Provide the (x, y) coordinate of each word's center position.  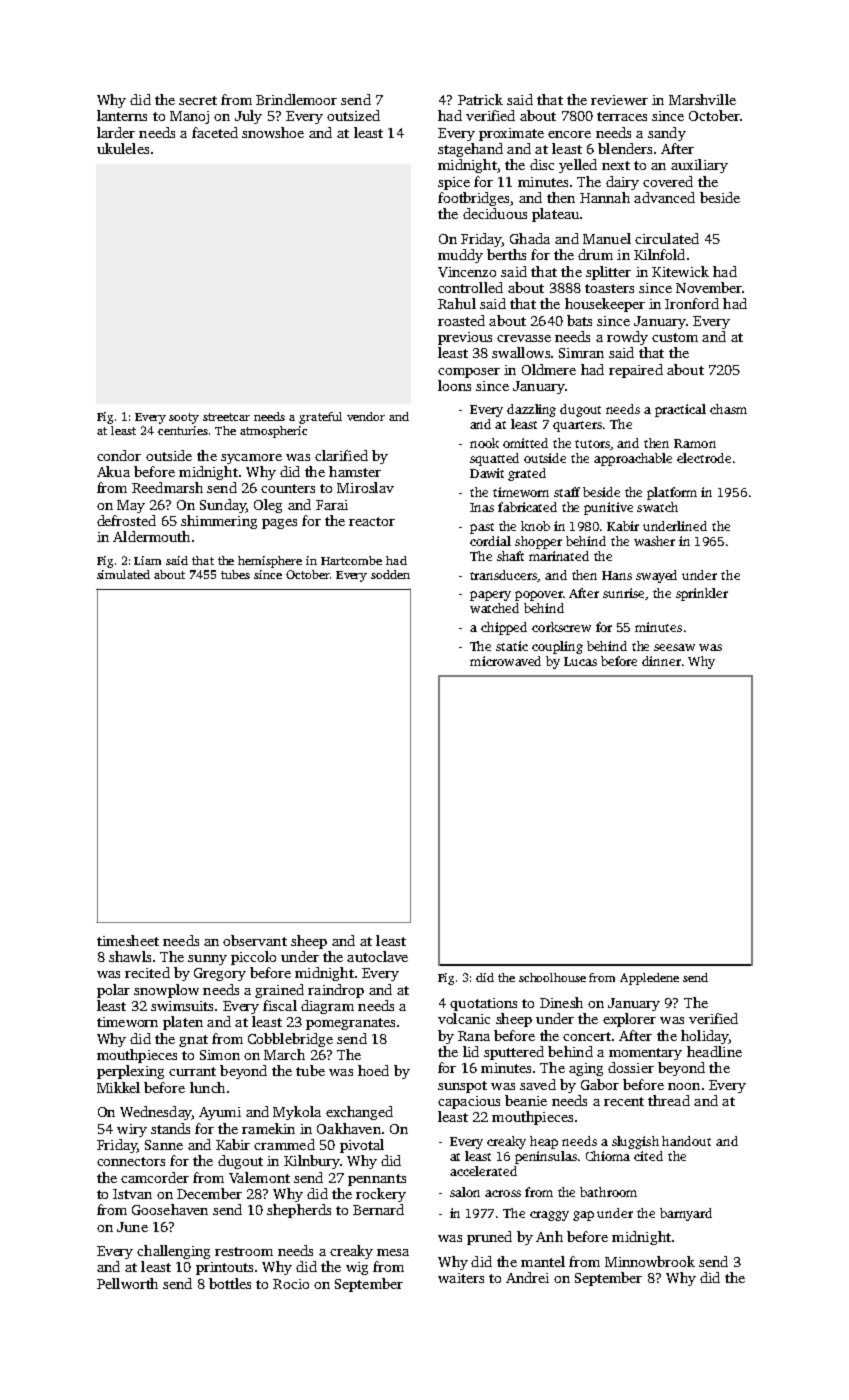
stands (170, 1128)
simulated (123, 574)
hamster (355, 471)
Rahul (457, 303)
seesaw (674, 647)
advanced (664, 197)
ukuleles (123, 148)
